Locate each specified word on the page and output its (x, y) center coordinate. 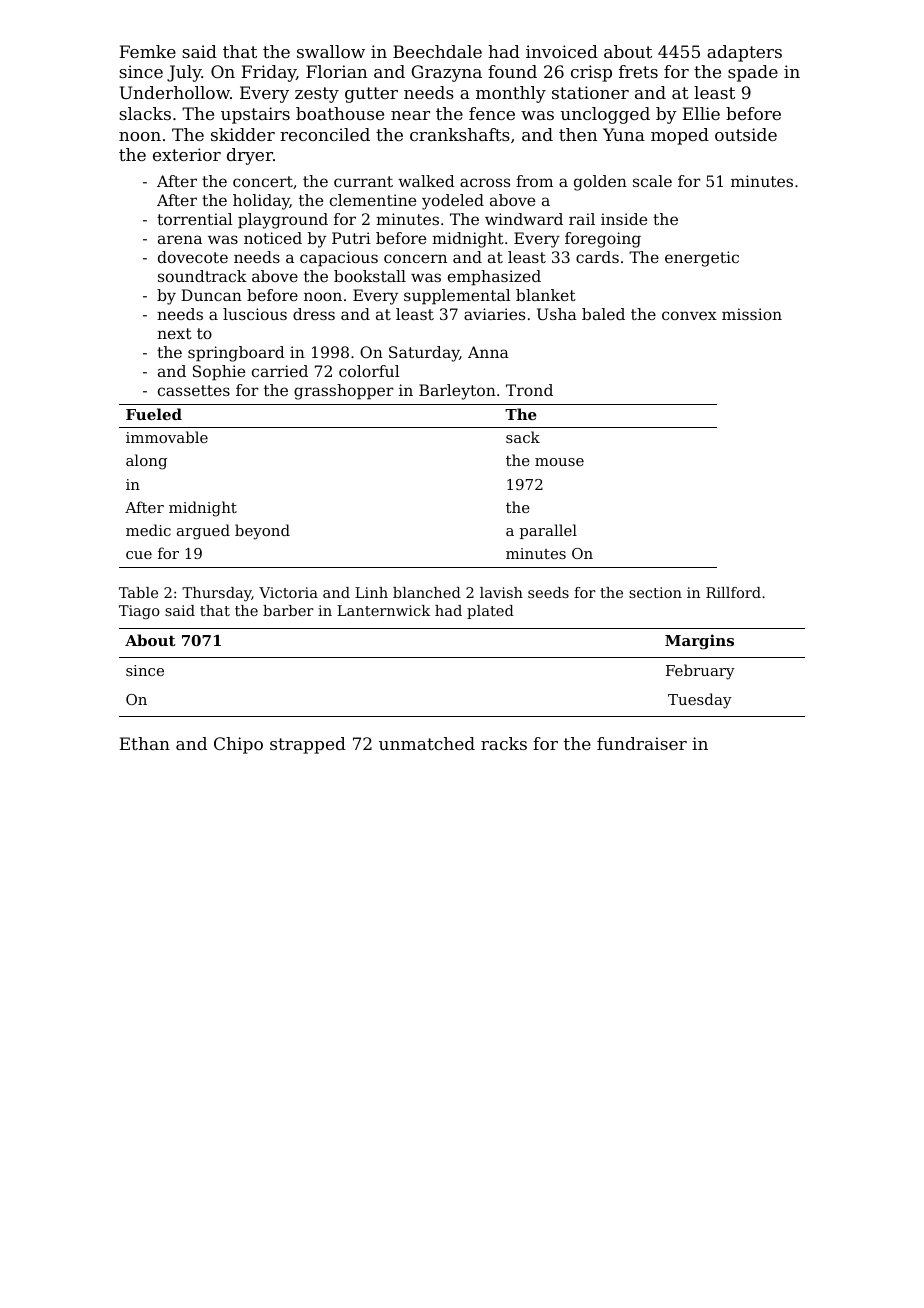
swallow (331, 51)
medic (148, 530)
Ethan (144, 743)
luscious (255, 314)
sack (523, 437)
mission (752, 314)
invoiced (562, 51)
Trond (529, 390)
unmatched (427, 743)
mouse (559, 462)
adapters (744, 53)
